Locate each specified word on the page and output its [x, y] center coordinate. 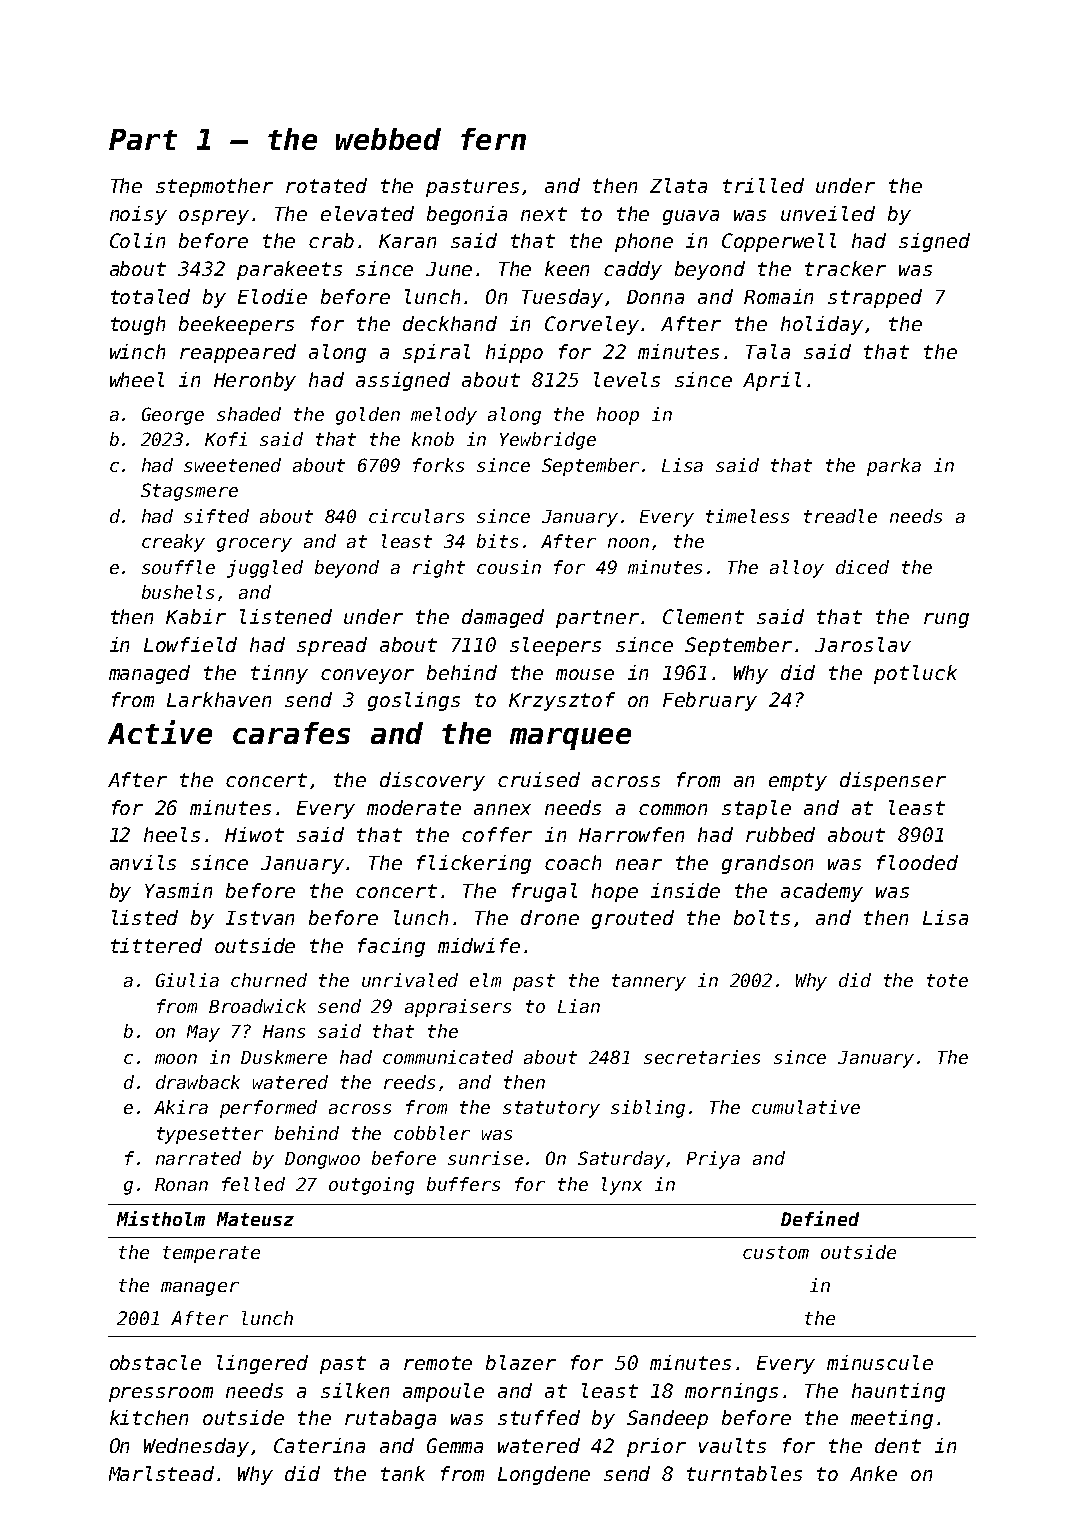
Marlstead [161, 1473]
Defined [820, 1218]
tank [403, 1473]
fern [493, 139]
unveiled [828, 213]
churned [269, 980]
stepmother [214, 187]
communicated [448, 1057]
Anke [873, 1473]
